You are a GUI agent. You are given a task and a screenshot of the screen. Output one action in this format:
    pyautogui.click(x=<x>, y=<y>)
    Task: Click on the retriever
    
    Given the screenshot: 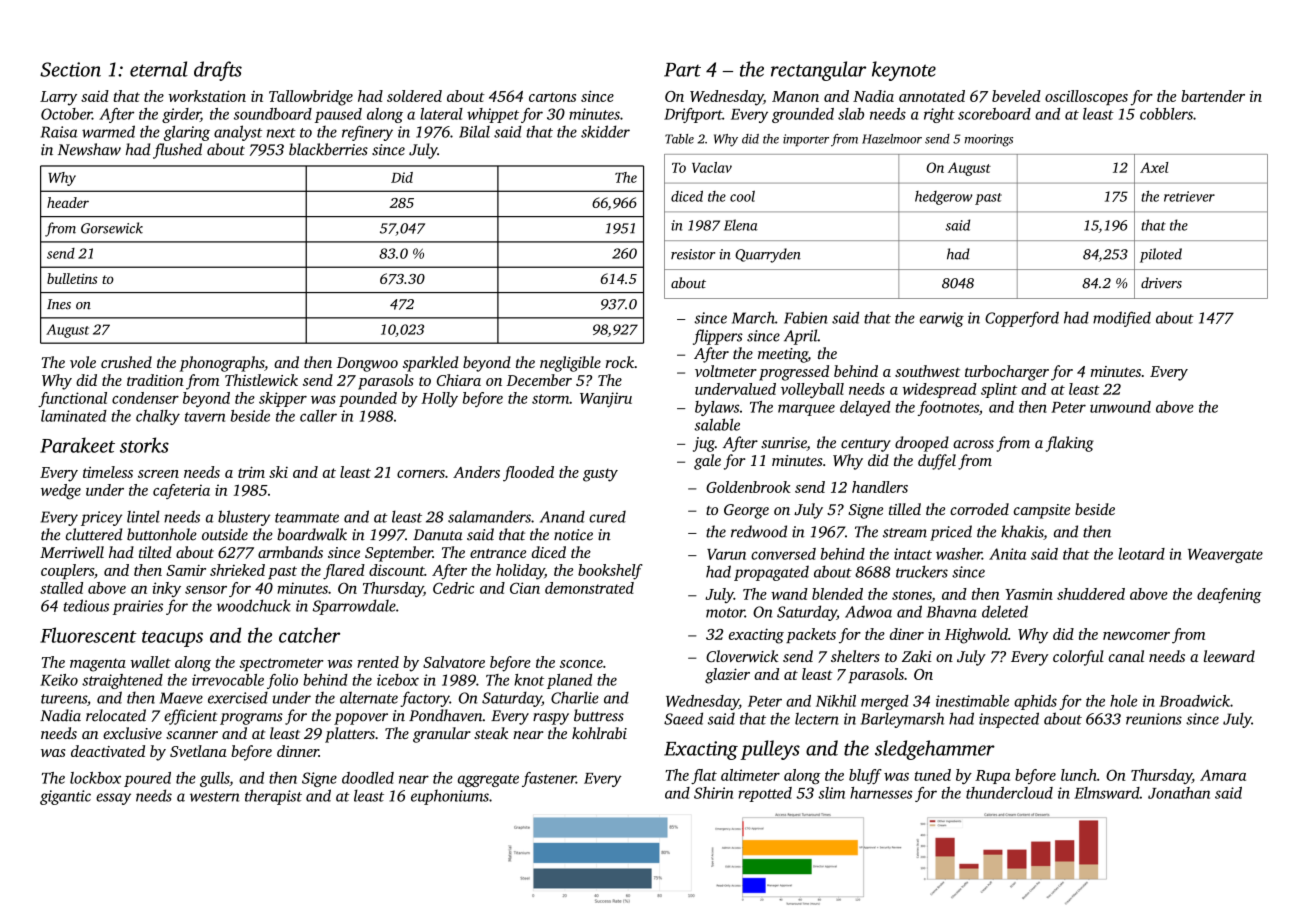 What is the action you would take?
    pyautogui.click(x=1189, y=196)
